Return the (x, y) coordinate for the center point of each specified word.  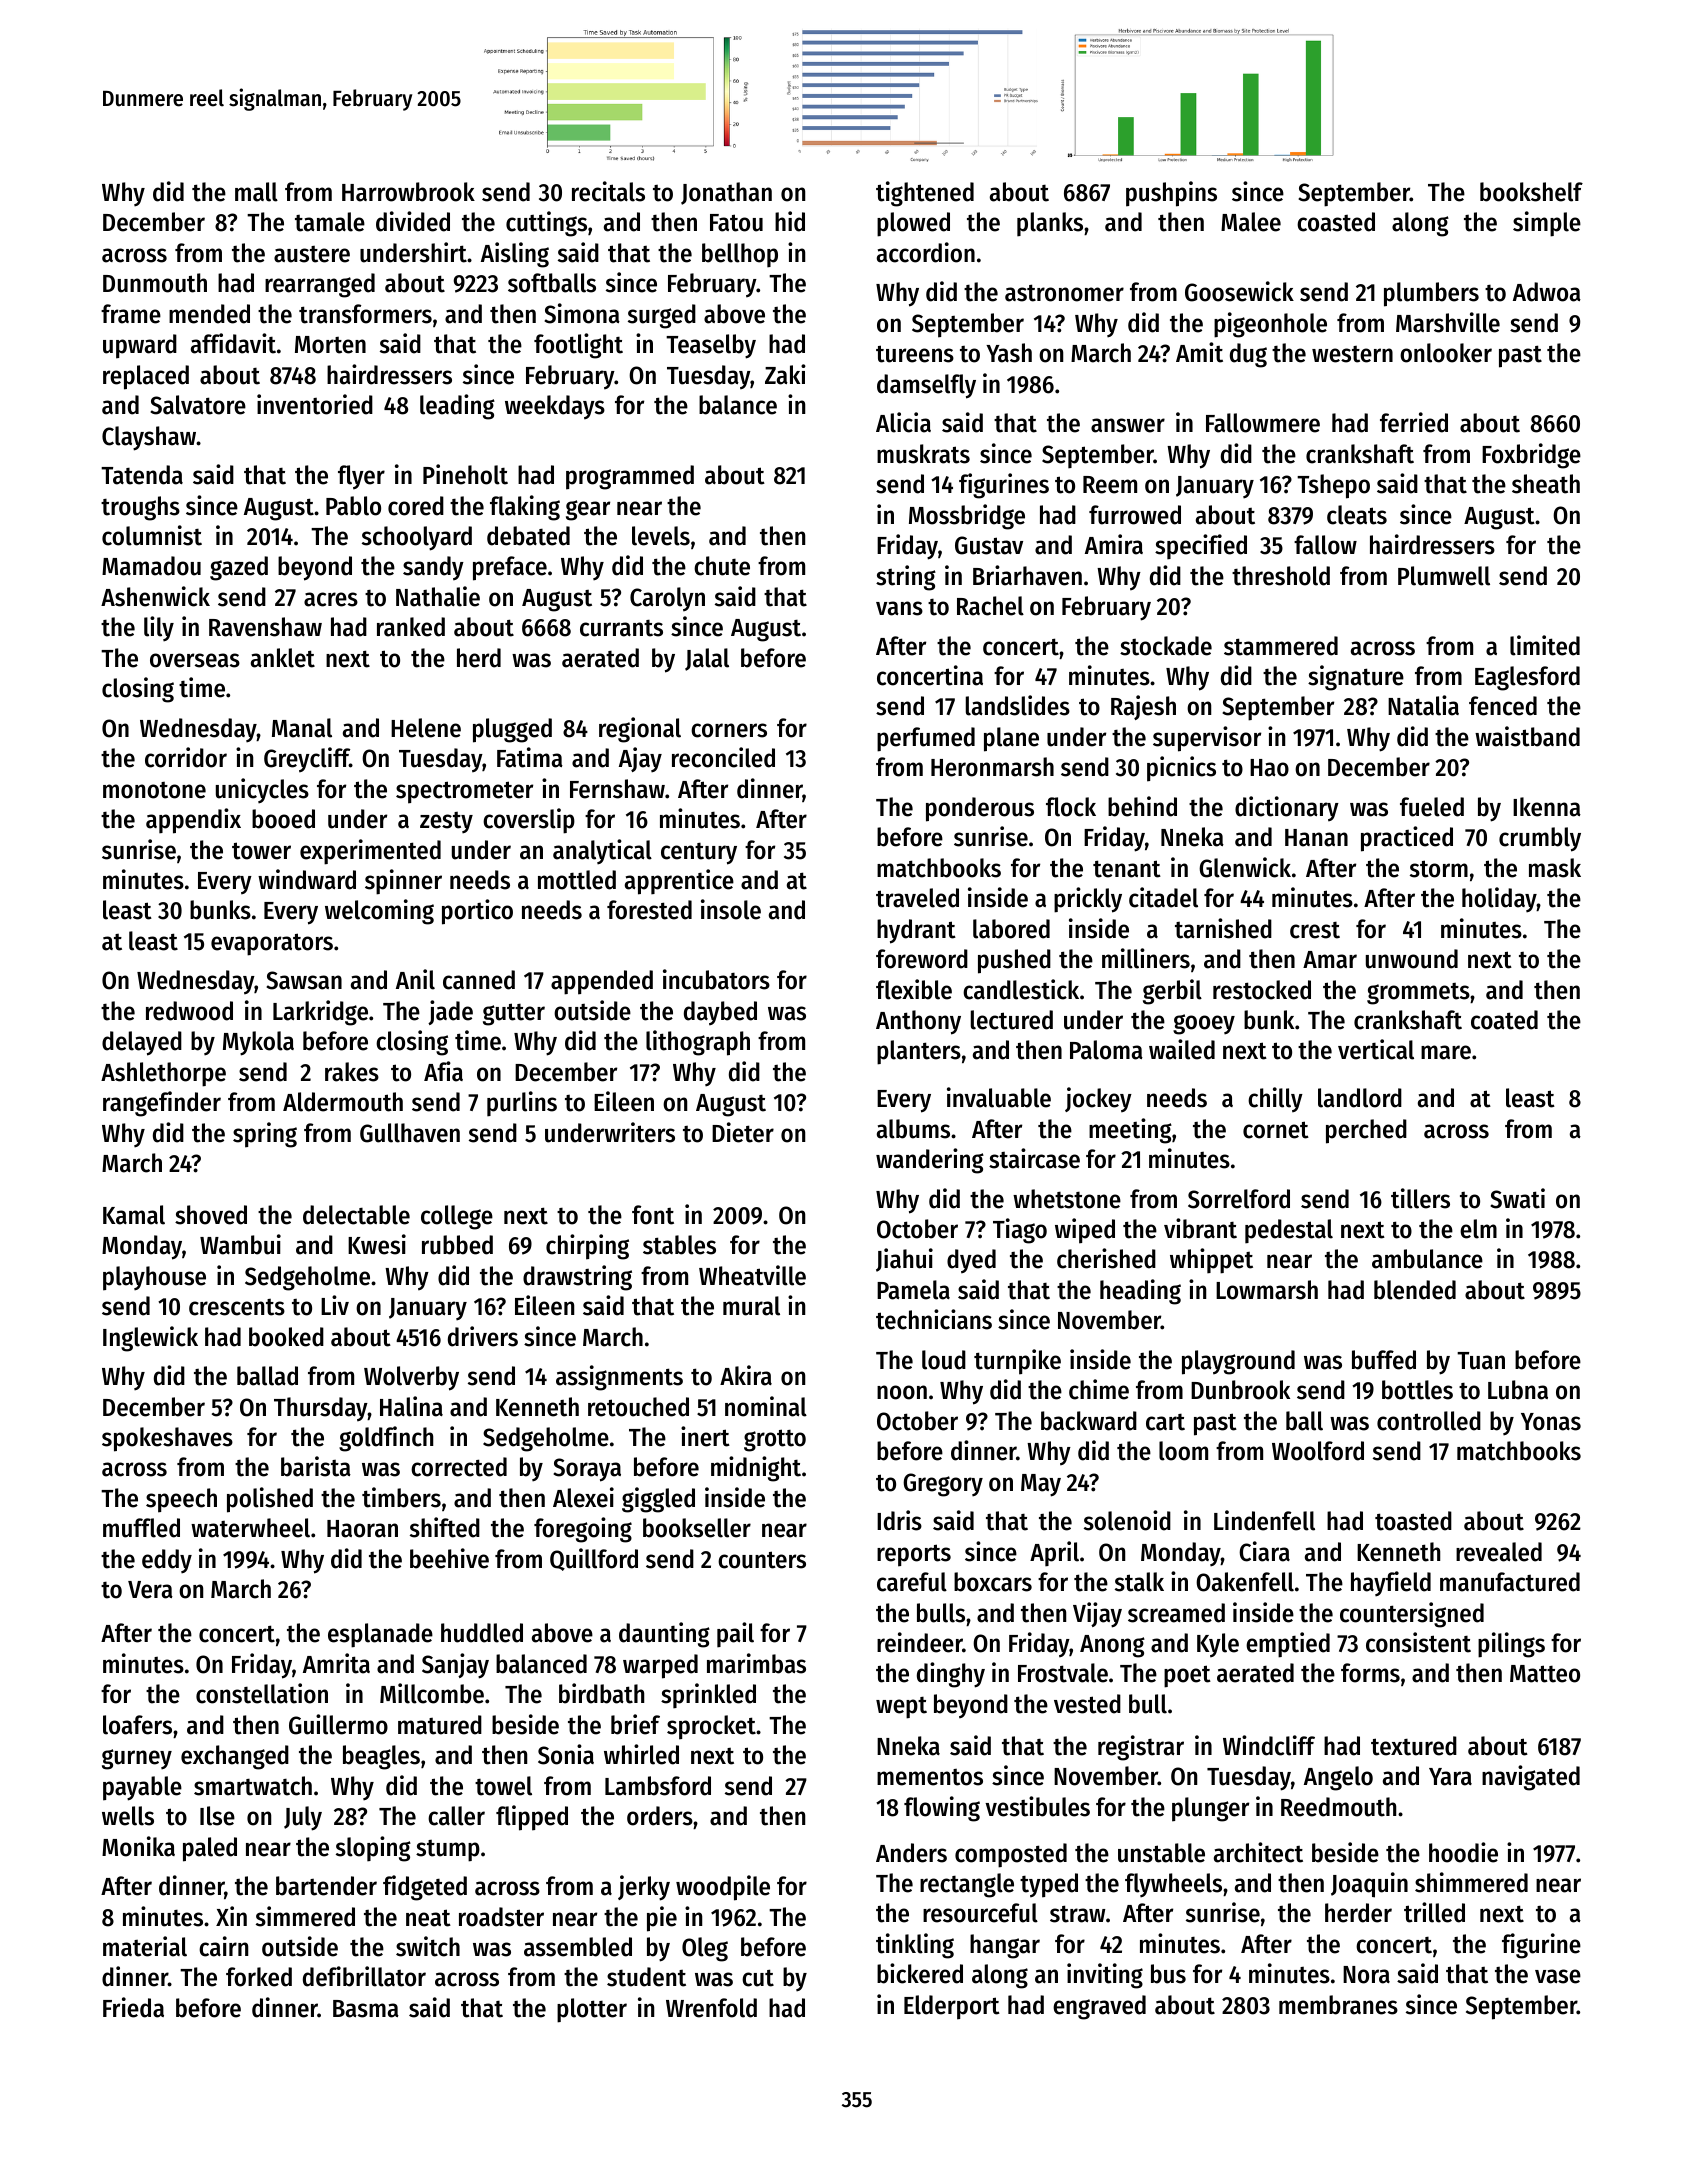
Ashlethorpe (163, 1074)
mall (256, 192)
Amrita (336, 1663)
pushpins (1171, 194)
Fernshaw (617, 789)
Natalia (1423, 705)
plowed (913, 224)
